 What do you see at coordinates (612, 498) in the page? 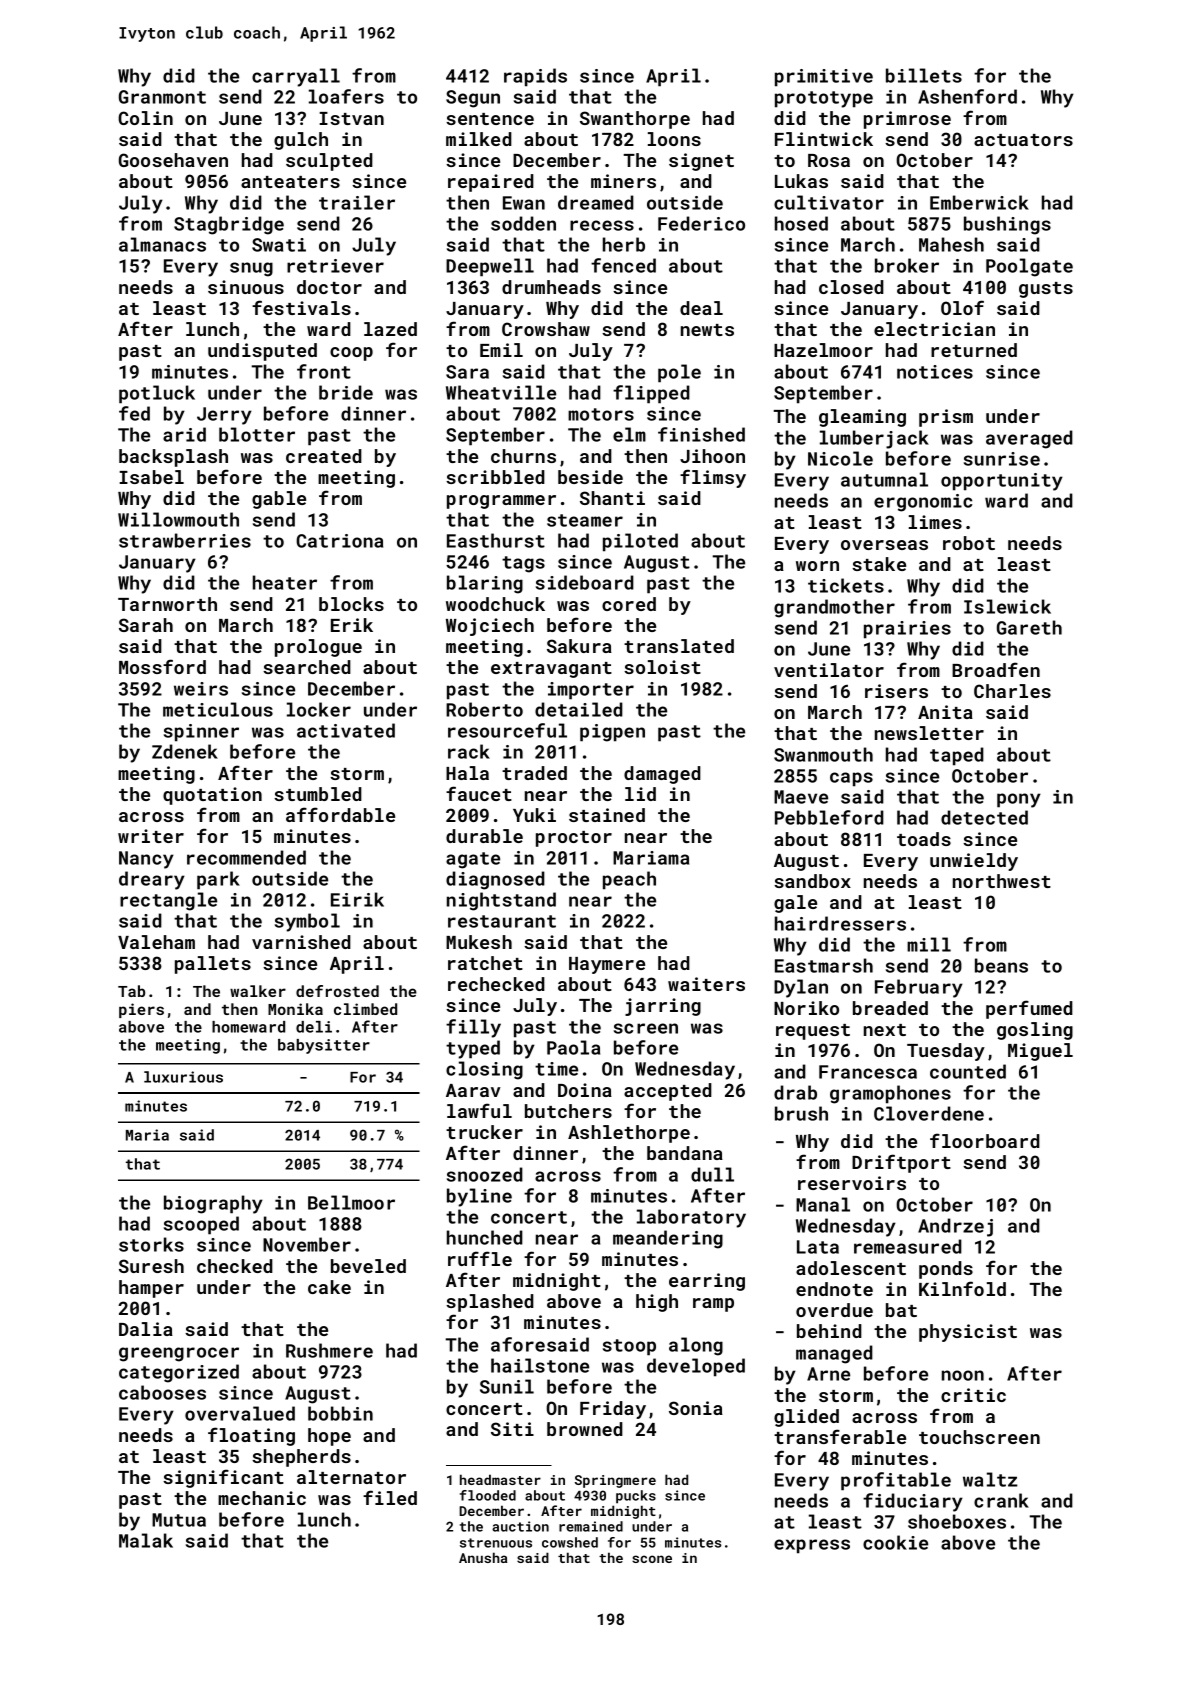
I see `Shanti` at bounding box center [612, 498].
